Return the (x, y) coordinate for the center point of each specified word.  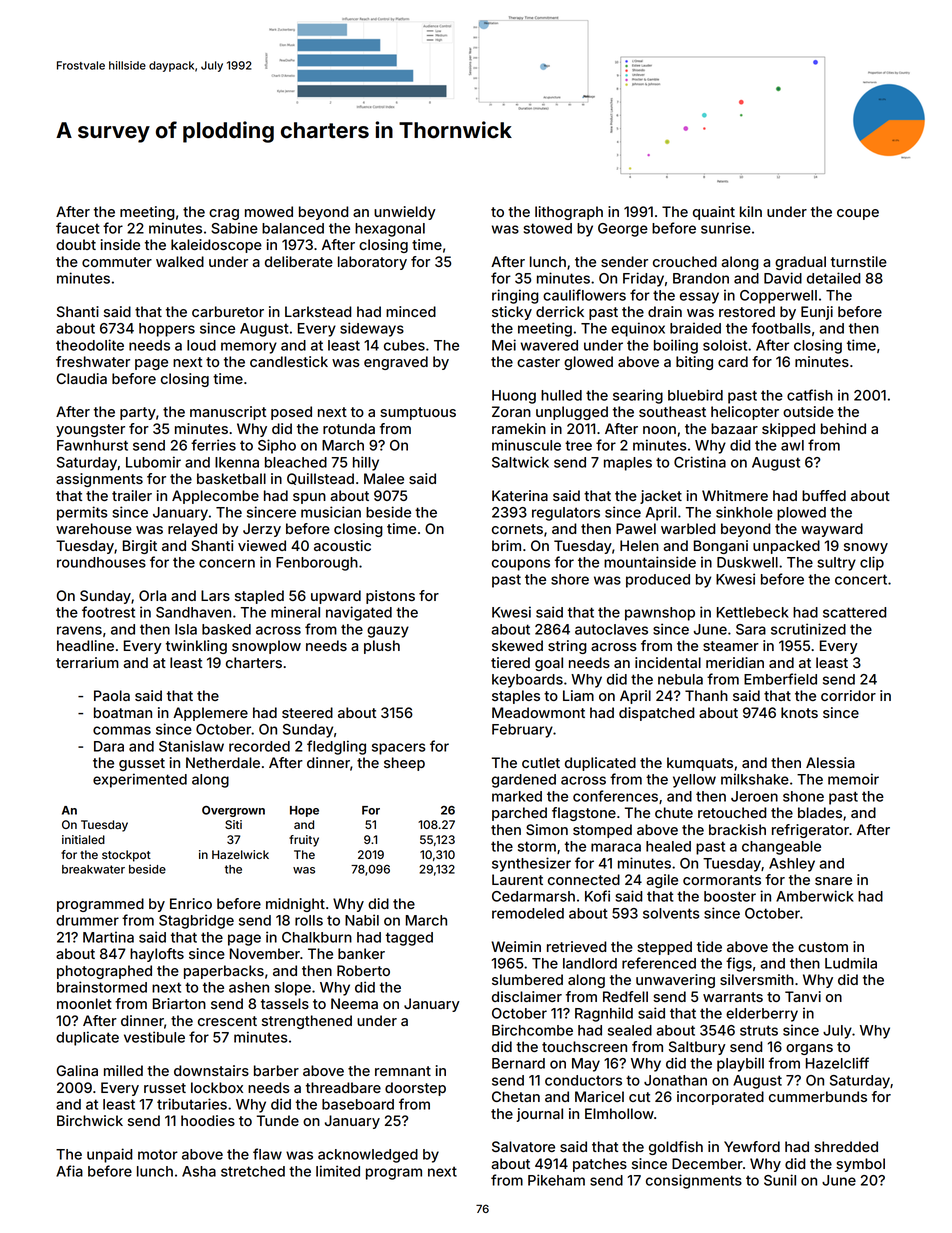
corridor (848, 695)
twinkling (196, 647)
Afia (69, 1171)
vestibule (154, 1037)
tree (578, 445)
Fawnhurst (92, 445)
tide (709, 946)
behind (843, 428)
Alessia (830, 762)
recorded (259, 746)
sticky (512, 313)
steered (307, 712)
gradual (800, 263)
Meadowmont (538, 712)
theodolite (90, 345)
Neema (354, 1003)
